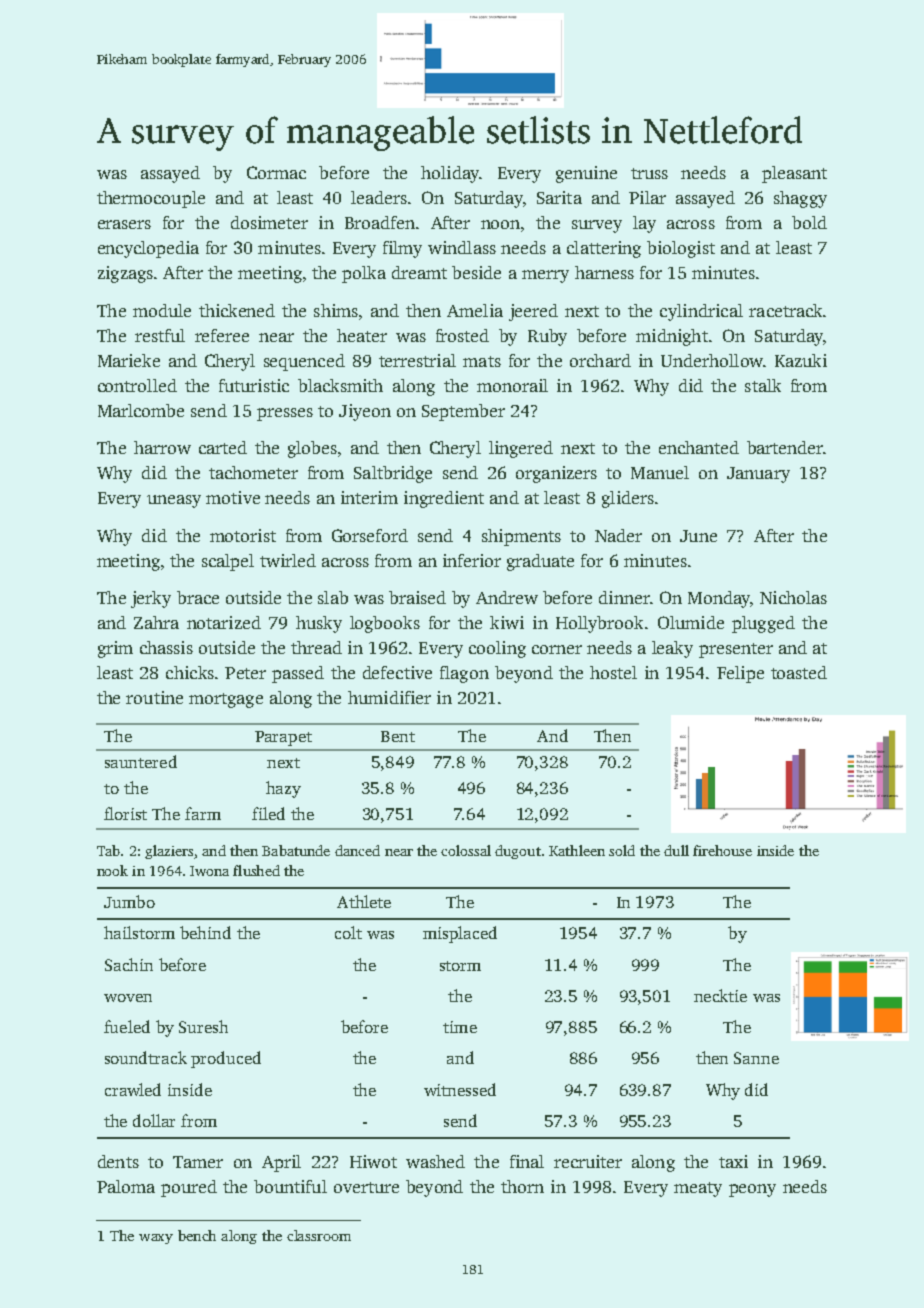 The width and height of the document is (924, 1308). I want to click on mortgage, so click(226, 700).
